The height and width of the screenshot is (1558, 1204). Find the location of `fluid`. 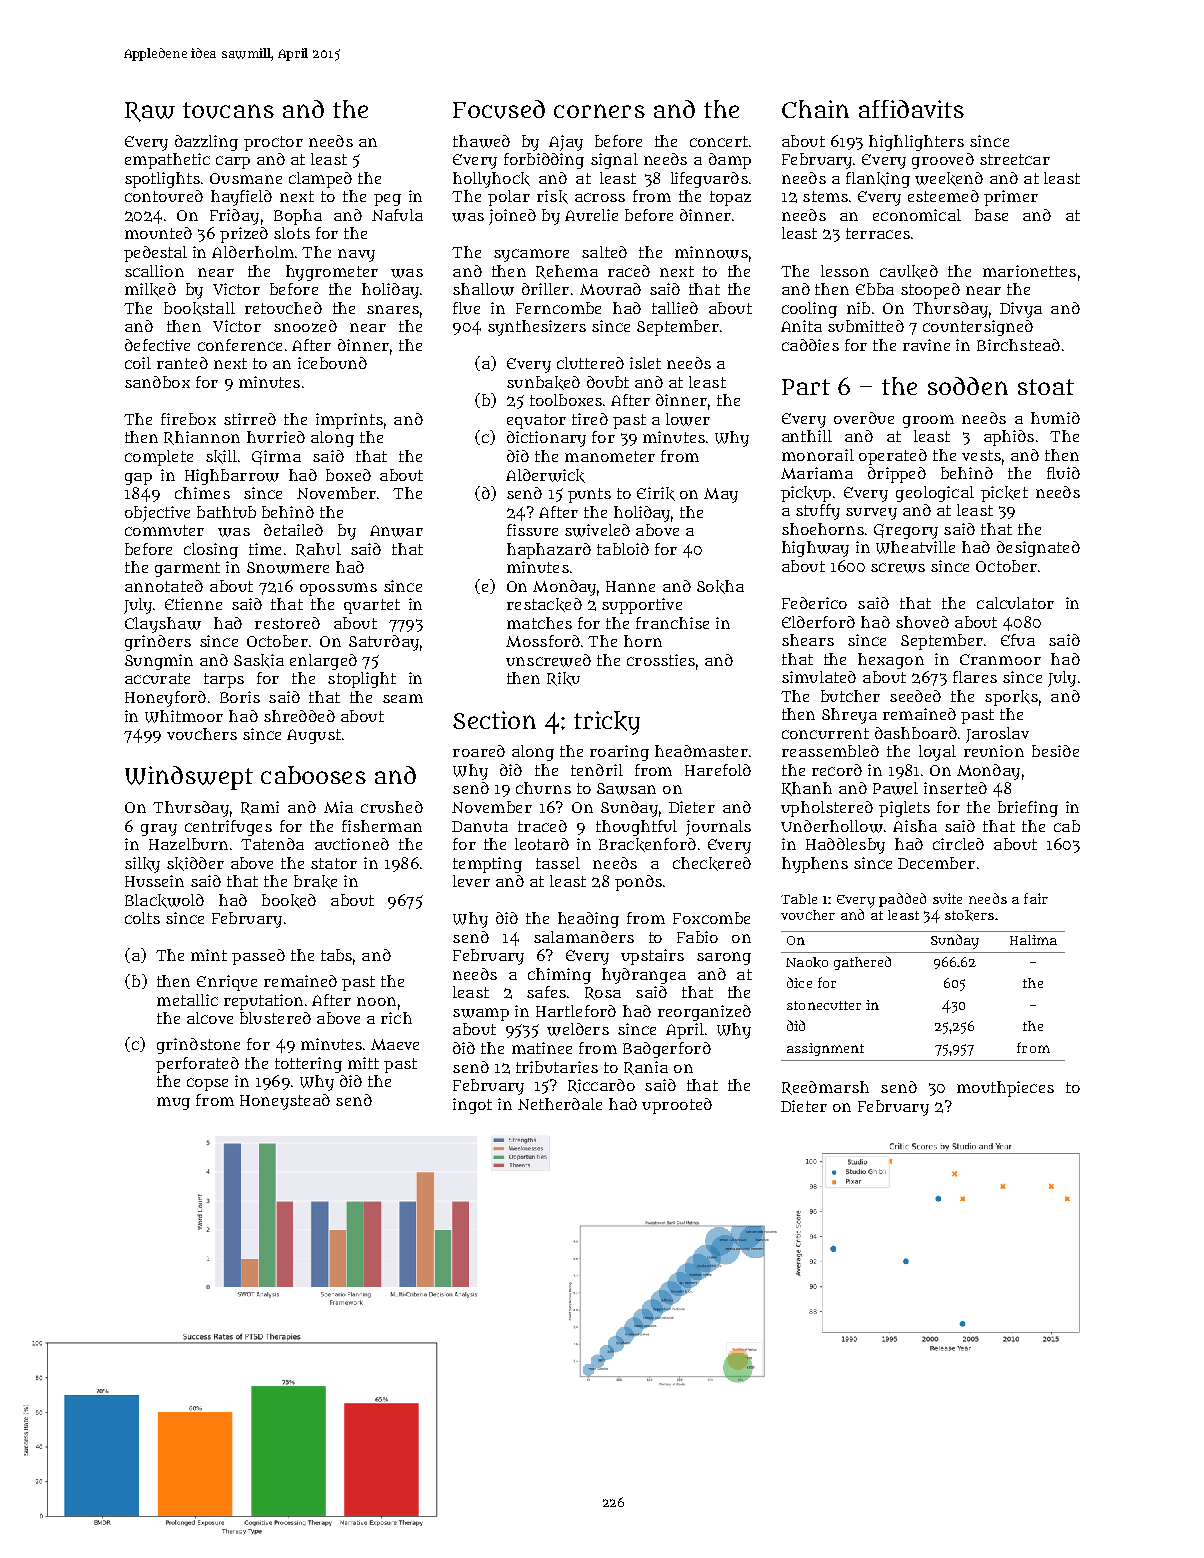

fluid is located at coordinates (1063, 473).
